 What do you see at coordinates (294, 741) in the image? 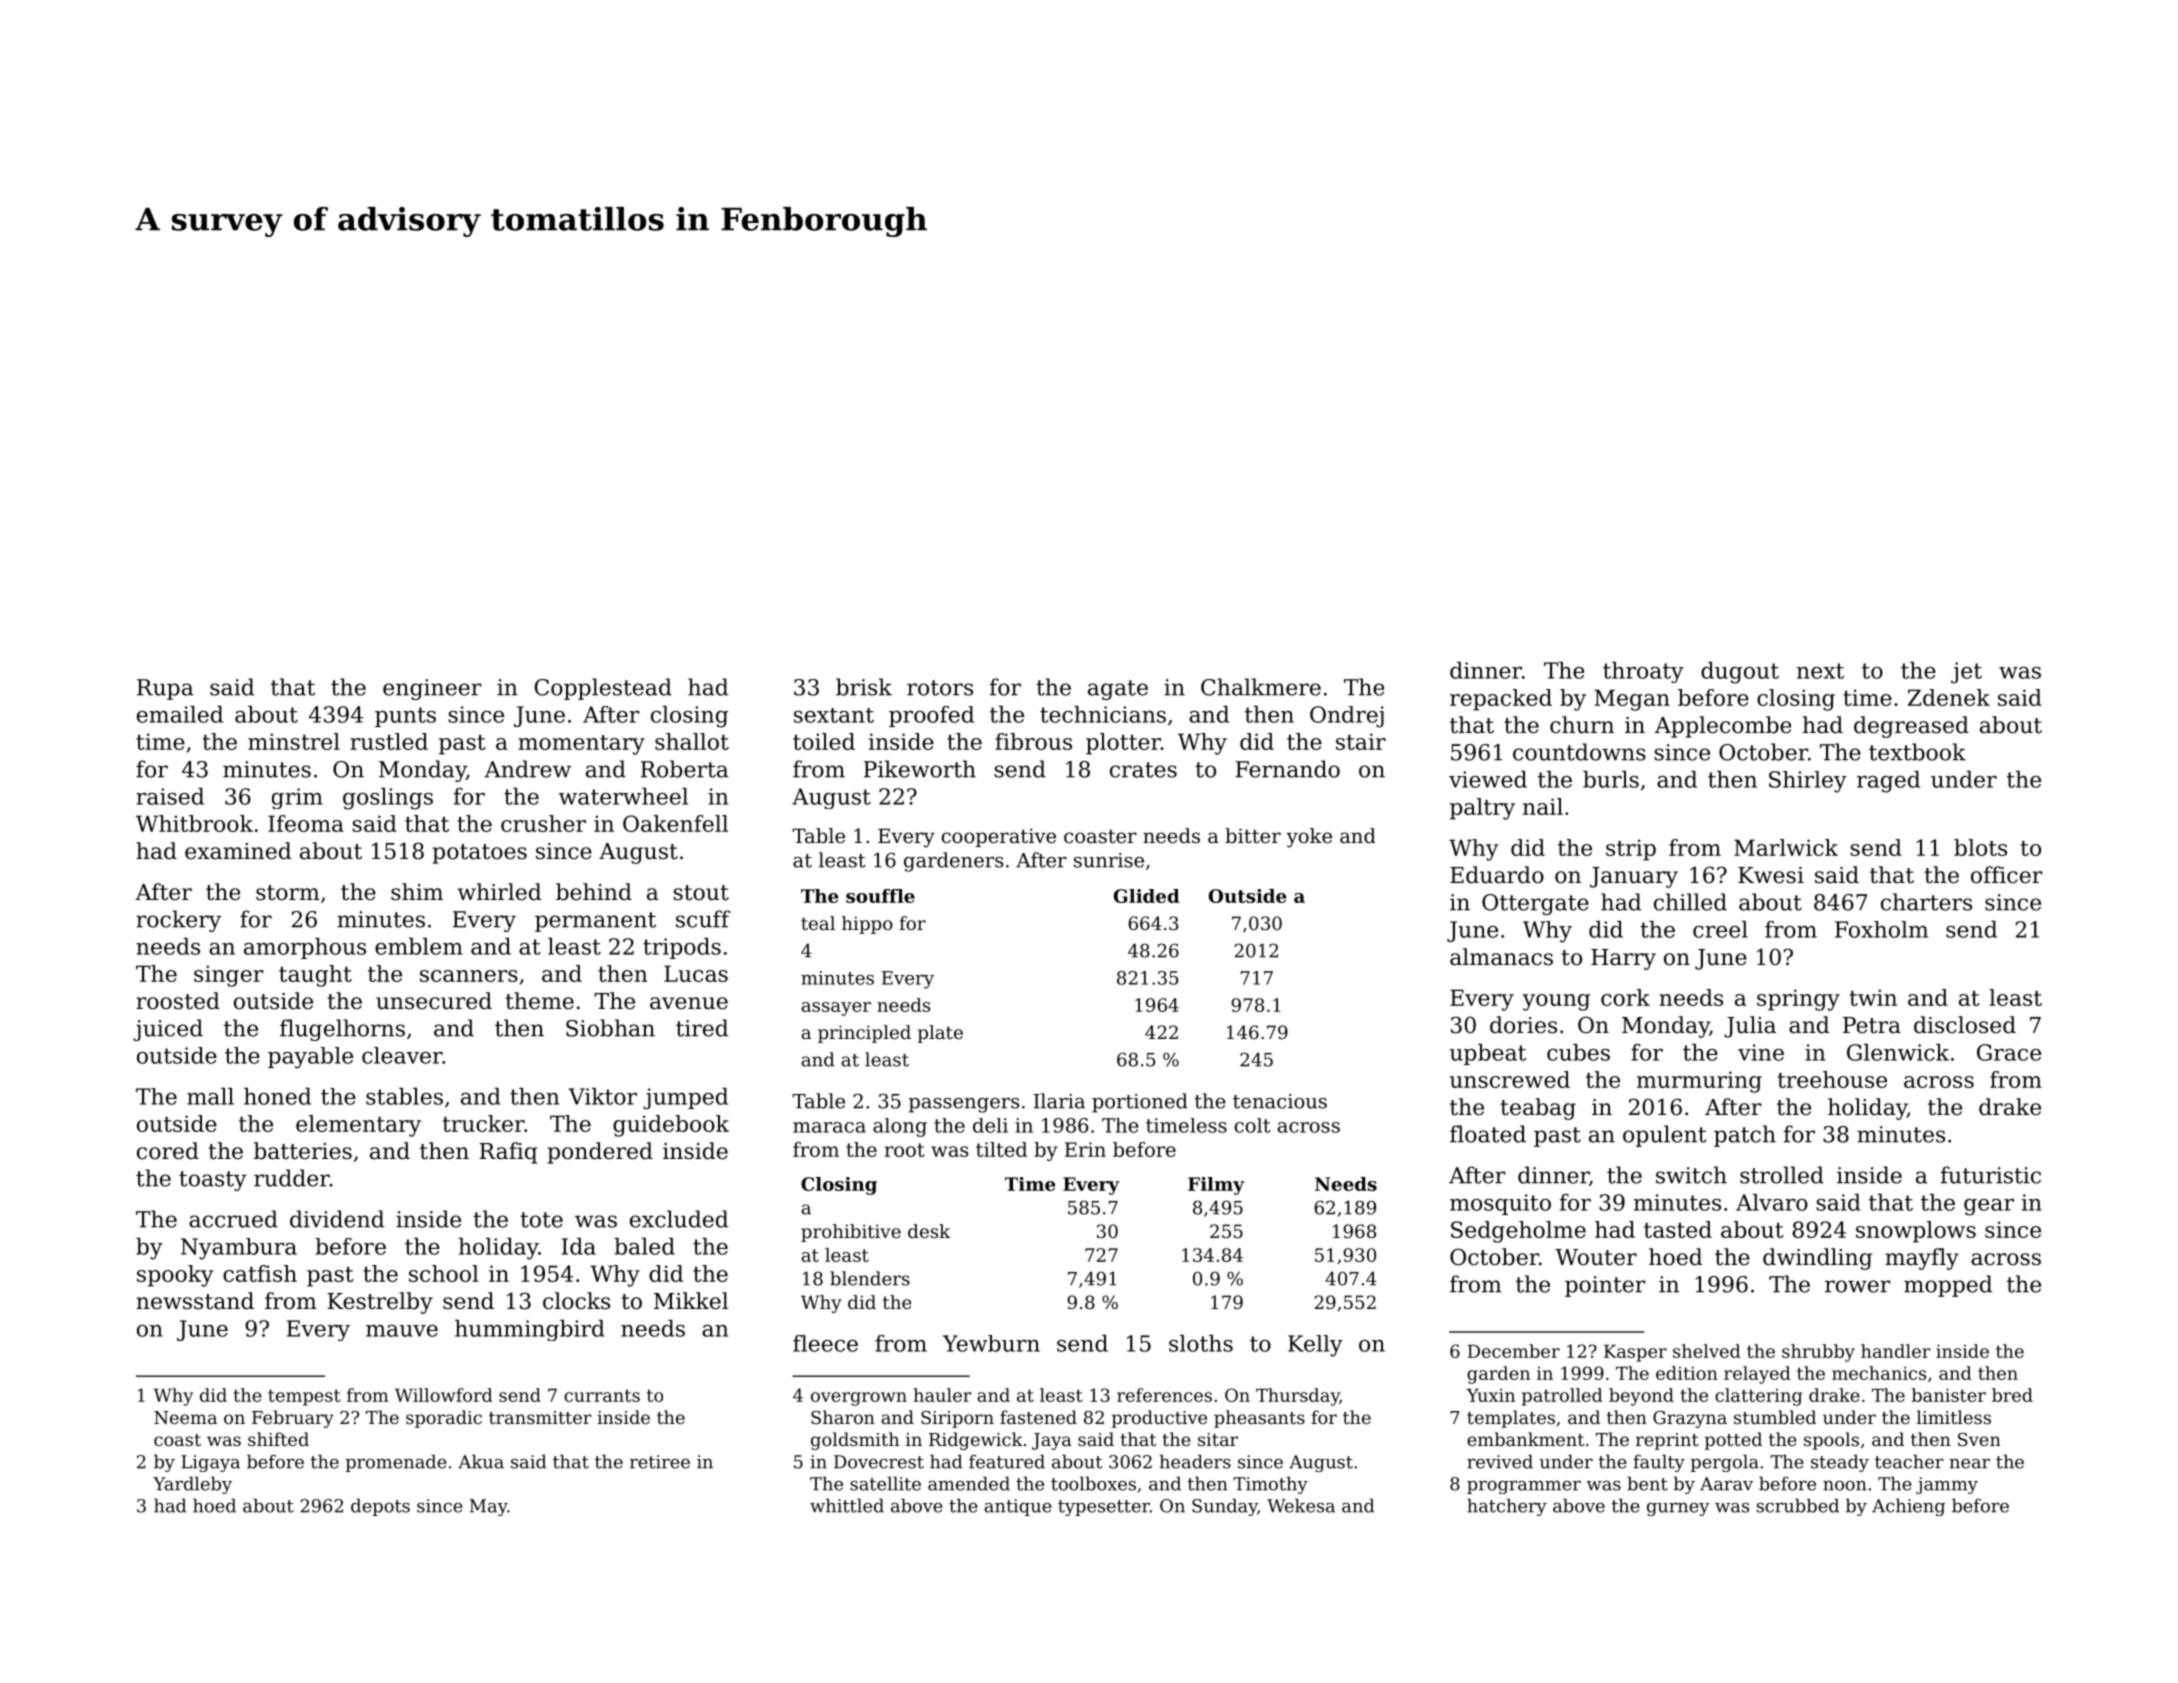
I see `minstrel` at bounding box center [294, 741].
